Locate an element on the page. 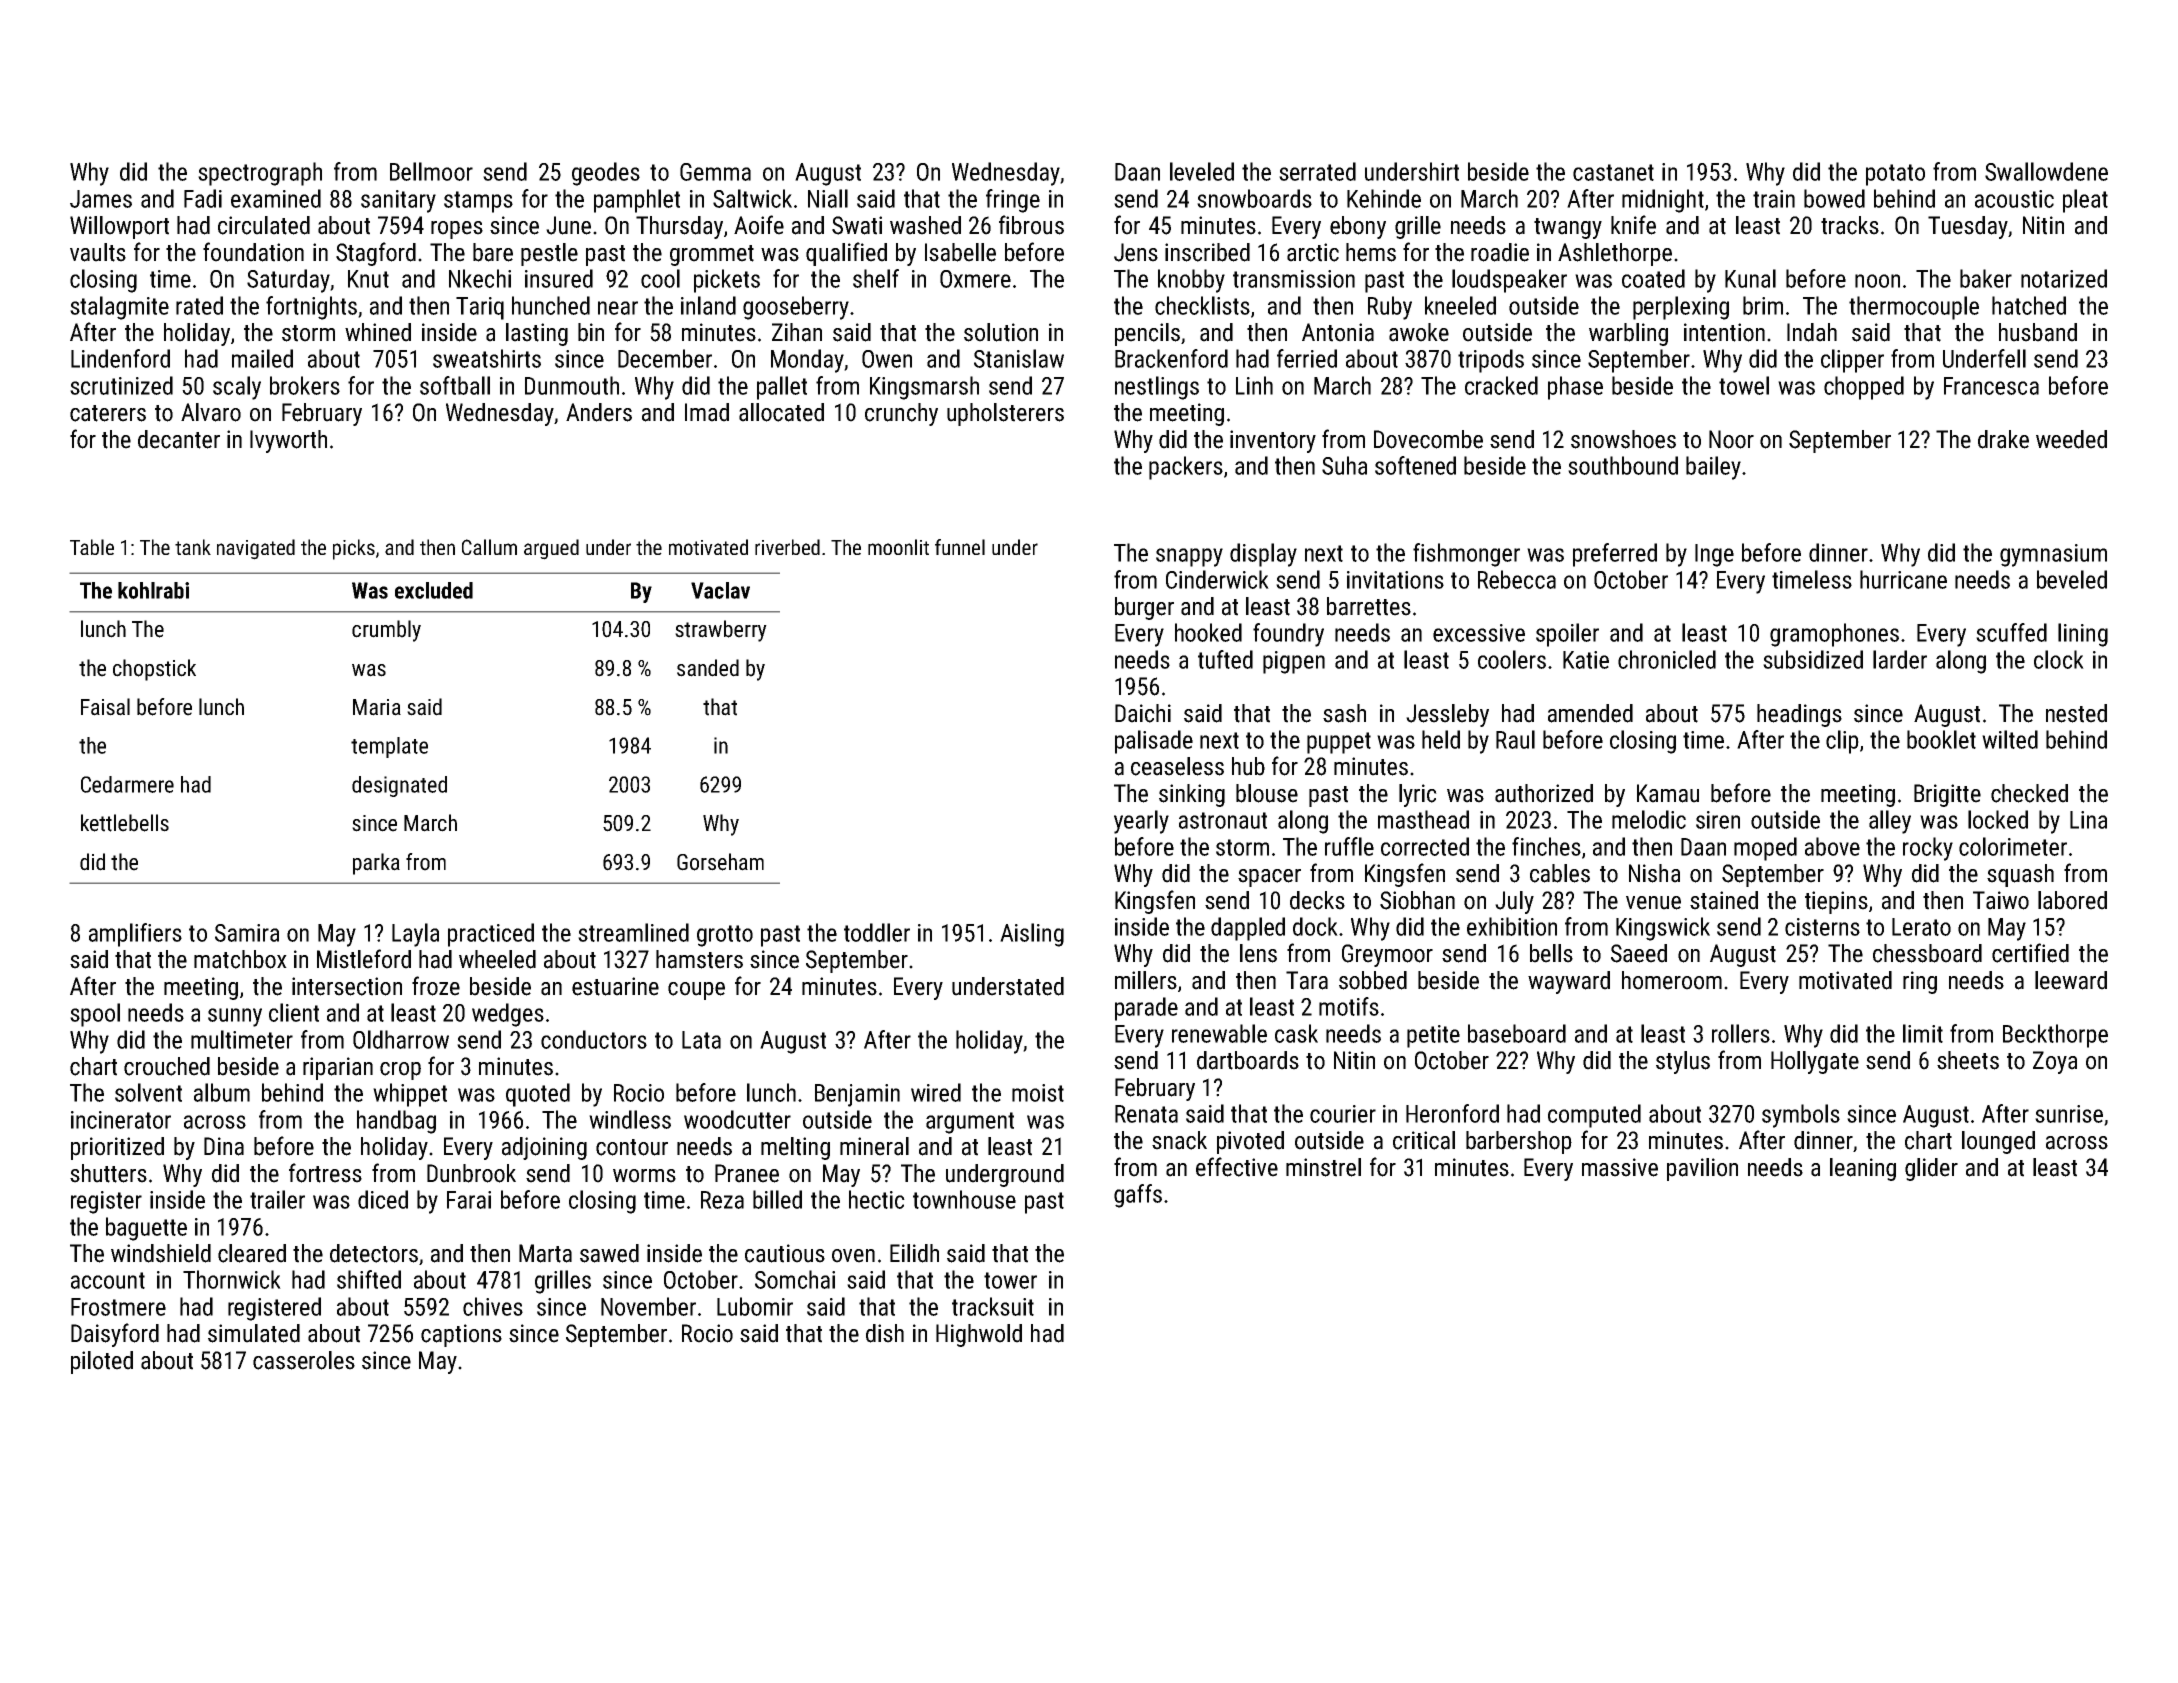 The height and width of the image is (1683, 2178). limit is located at coordinates (1923, 1033).
